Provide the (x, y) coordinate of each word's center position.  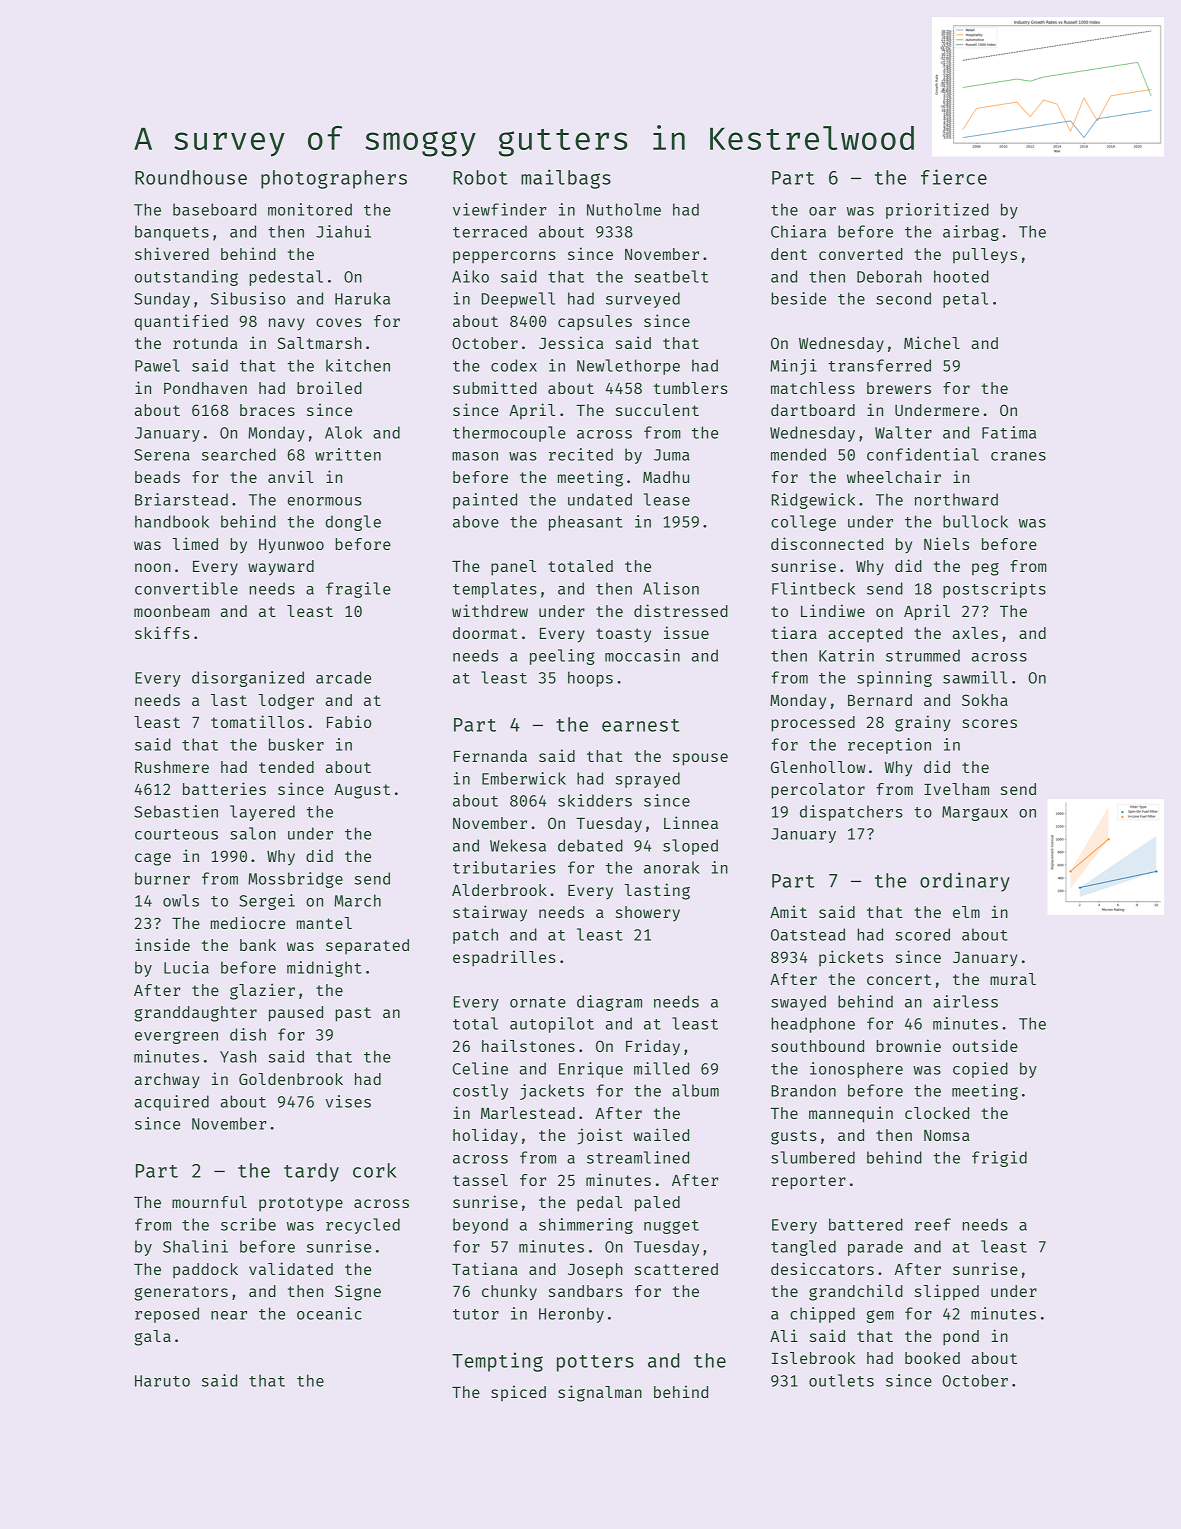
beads (157, 477)
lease (667, 499)
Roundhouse (191, 177)
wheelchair (894, 476)
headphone (813, 1025)
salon (253, 833)
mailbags (566, 179)
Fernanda (490, 756)
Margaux (975, 813)
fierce (954, 177)
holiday (485, 1136)
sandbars (586, 1291)
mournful (209, 1202)
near (229, 1315)
